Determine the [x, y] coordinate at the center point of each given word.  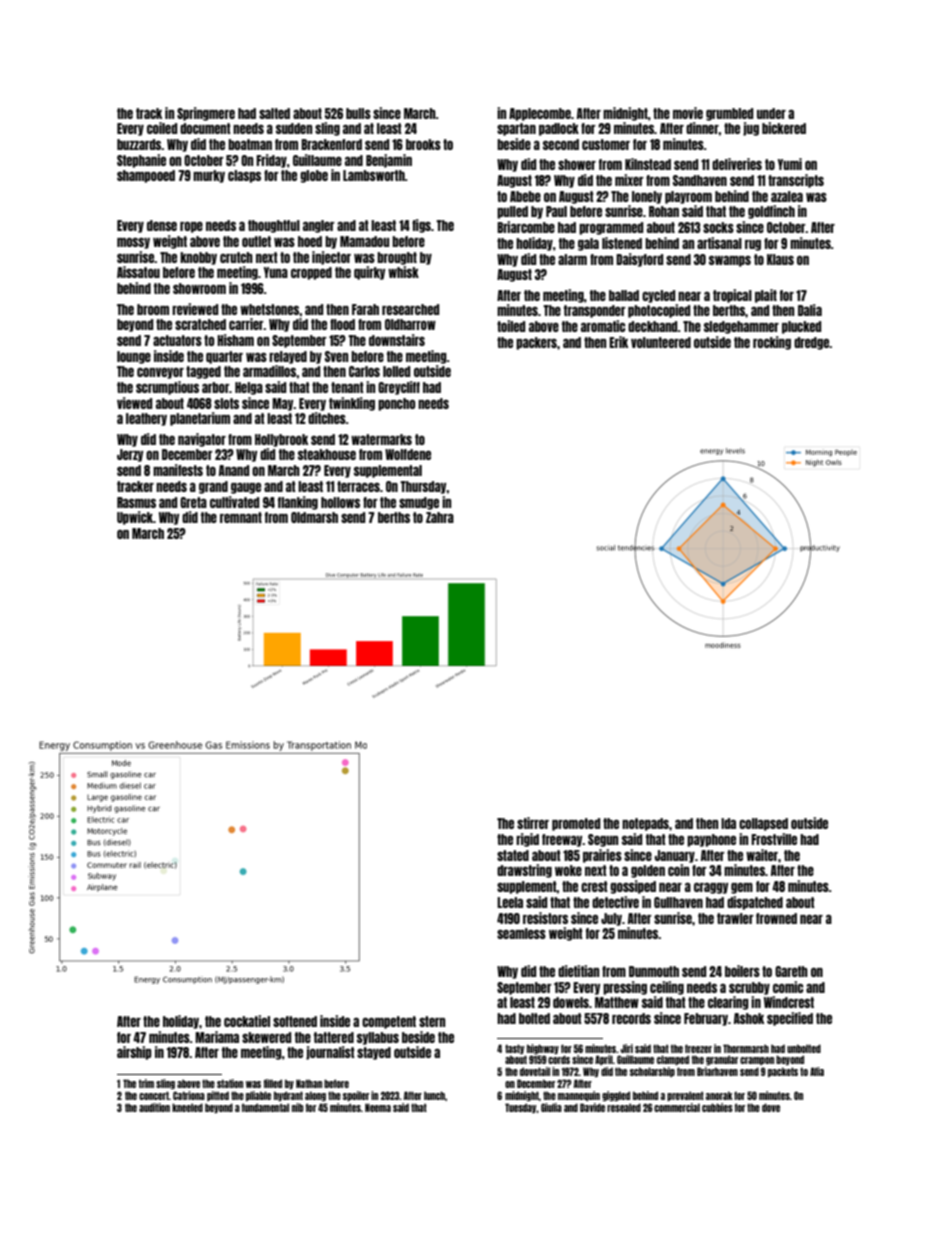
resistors [545, 918]
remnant [241, 517]
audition [154, 1107]
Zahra [440, 517]
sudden [294, 128]
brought [397, 258]
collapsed [763, 824]
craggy [711, 888]
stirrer [533, 823]
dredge [811, 343]
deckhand [653, 326]
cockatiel [247, 1021]
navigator [202, 440]
